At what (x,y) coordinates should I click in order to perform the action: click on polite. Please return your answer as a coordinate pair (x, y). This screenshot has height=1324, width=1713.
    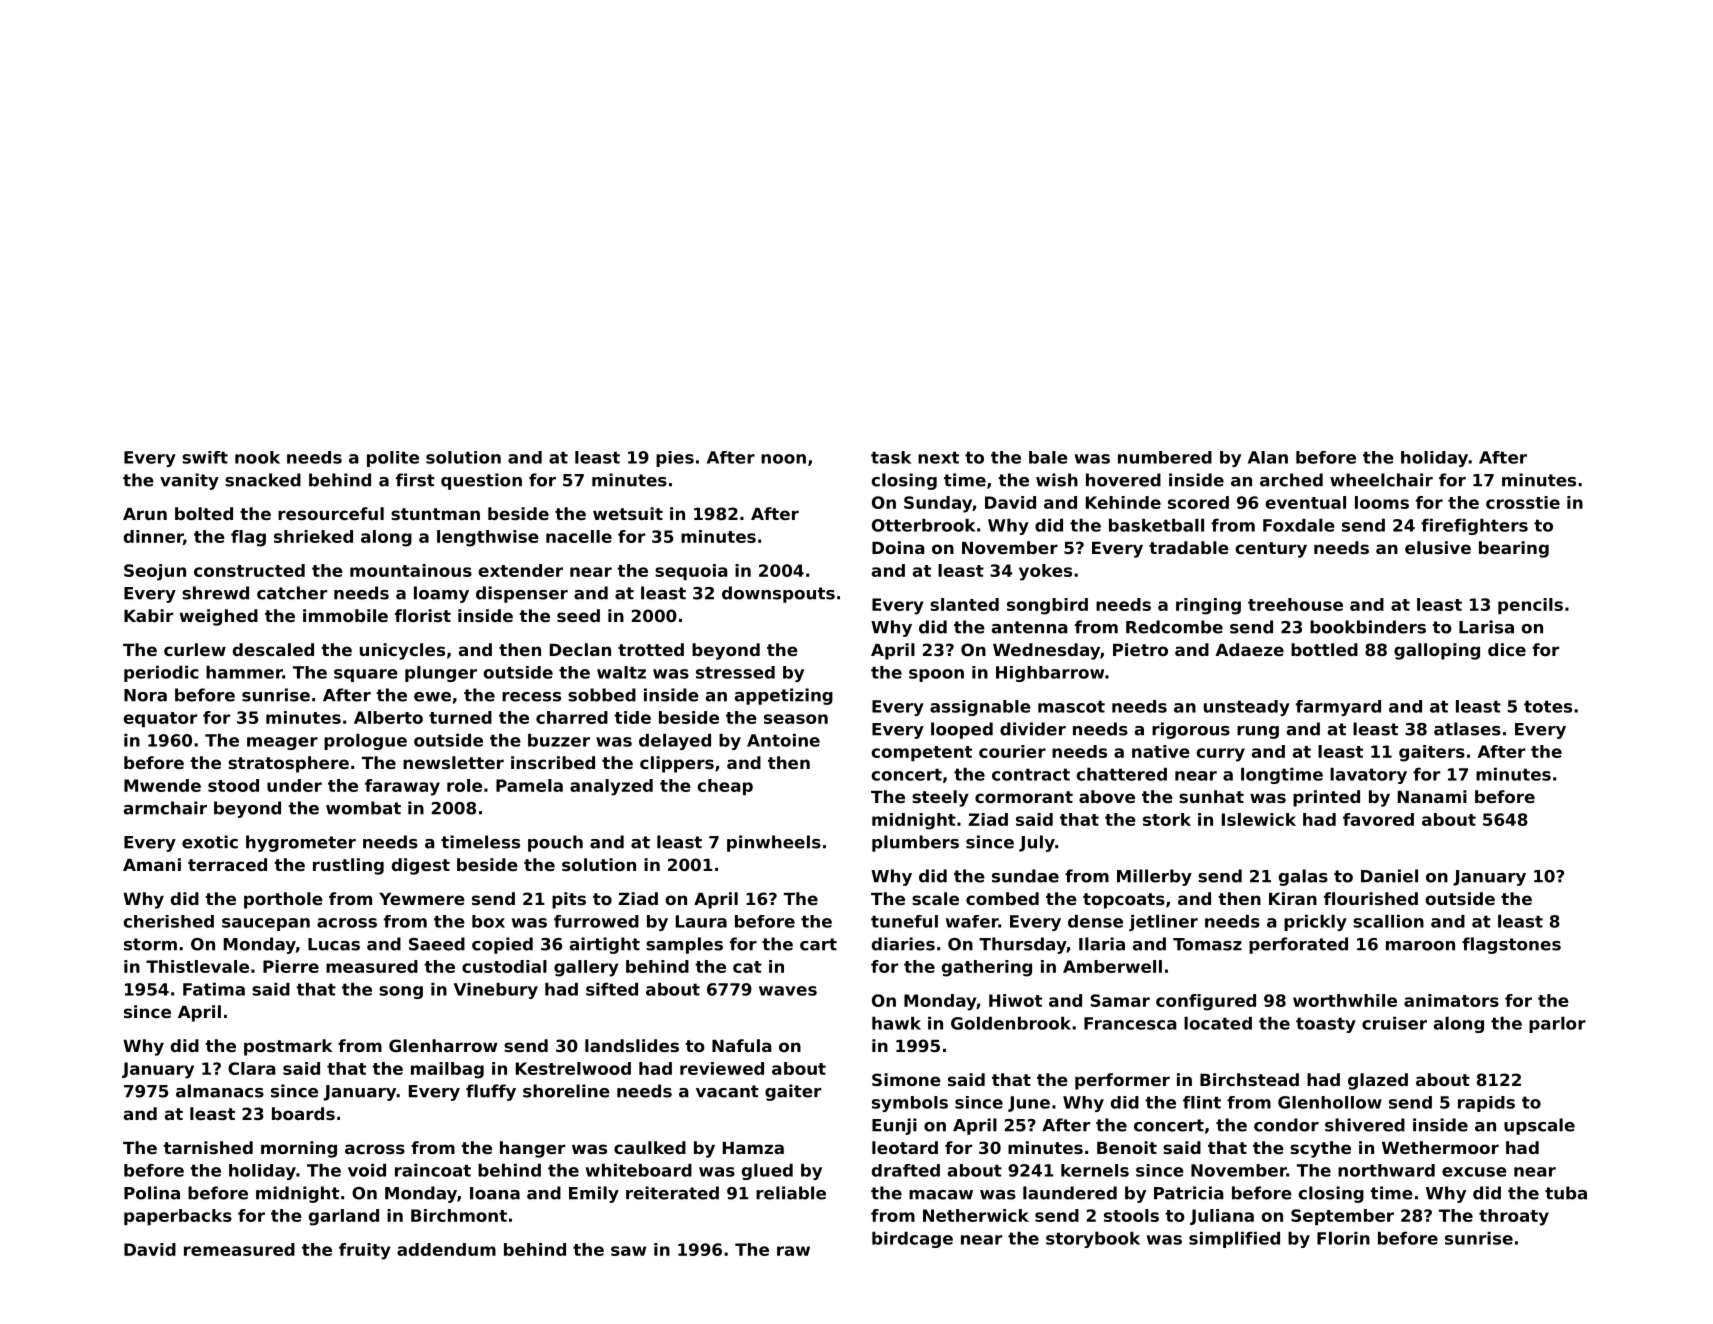
    Looking at the image, I should click on (393, 459).
